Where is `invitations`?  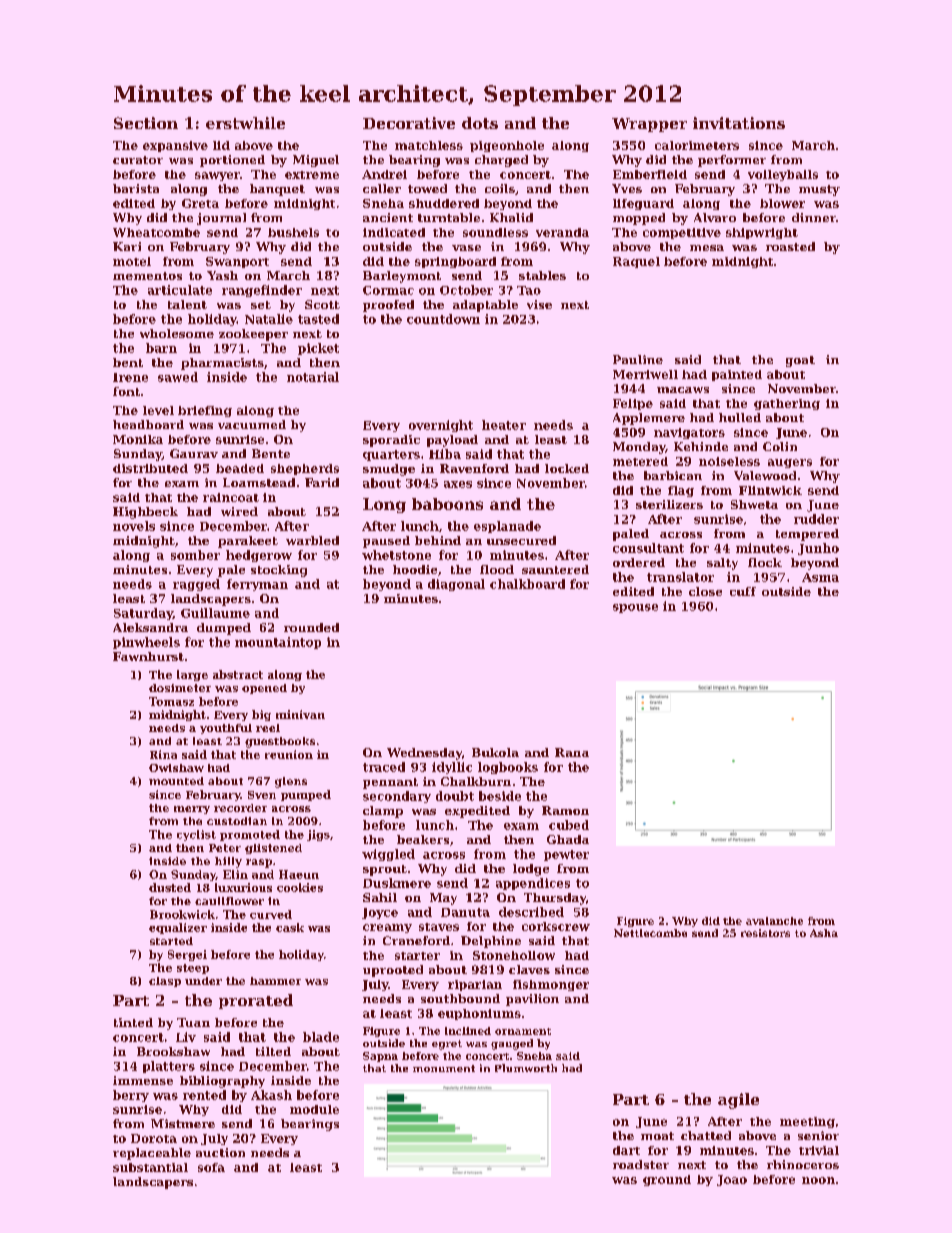 invitations is located at coordinates (739, 123).
